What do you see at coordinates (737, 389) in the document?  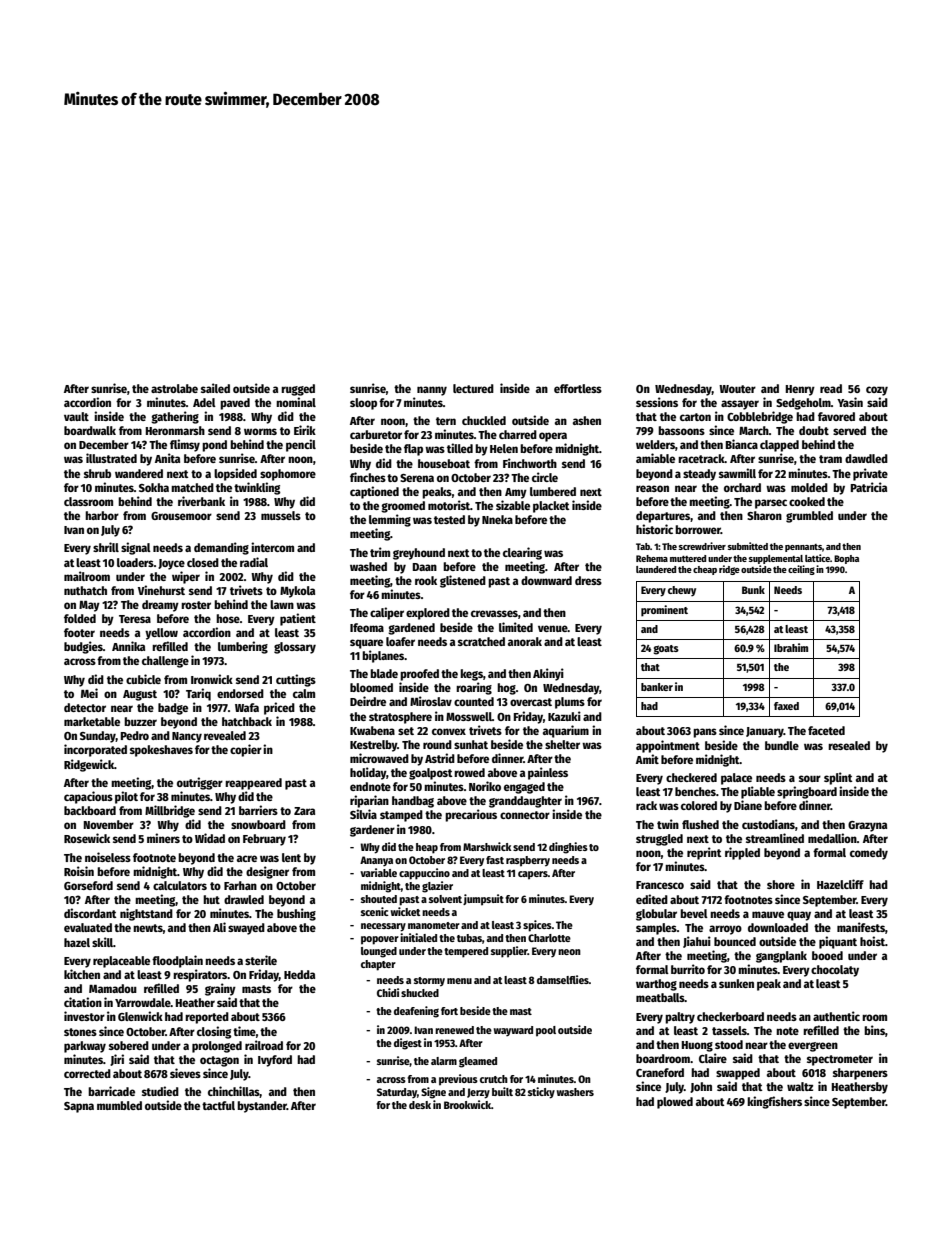 I see `Wouter` at bounding box center [737, 389].
